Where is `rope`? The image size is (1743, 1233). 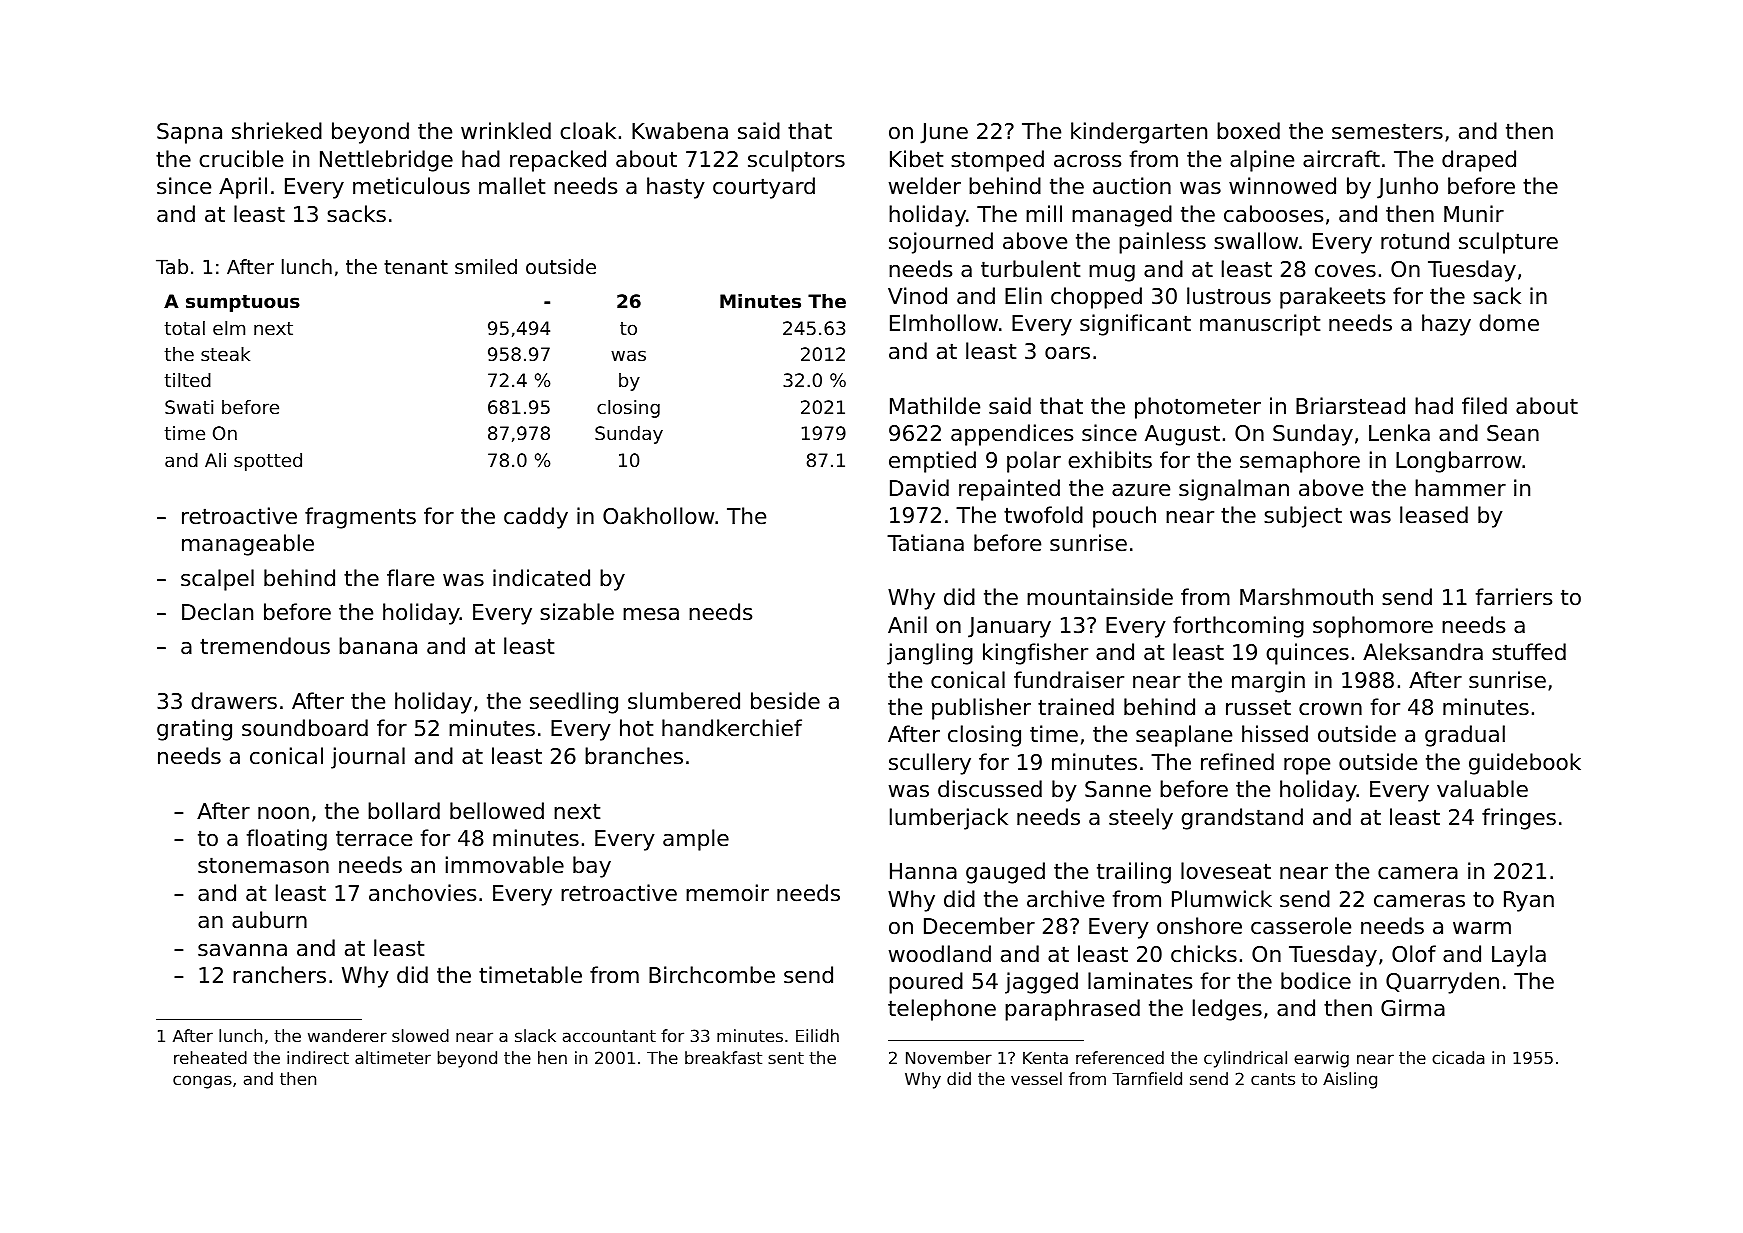
rope is located at coordinates (1307, 766).
